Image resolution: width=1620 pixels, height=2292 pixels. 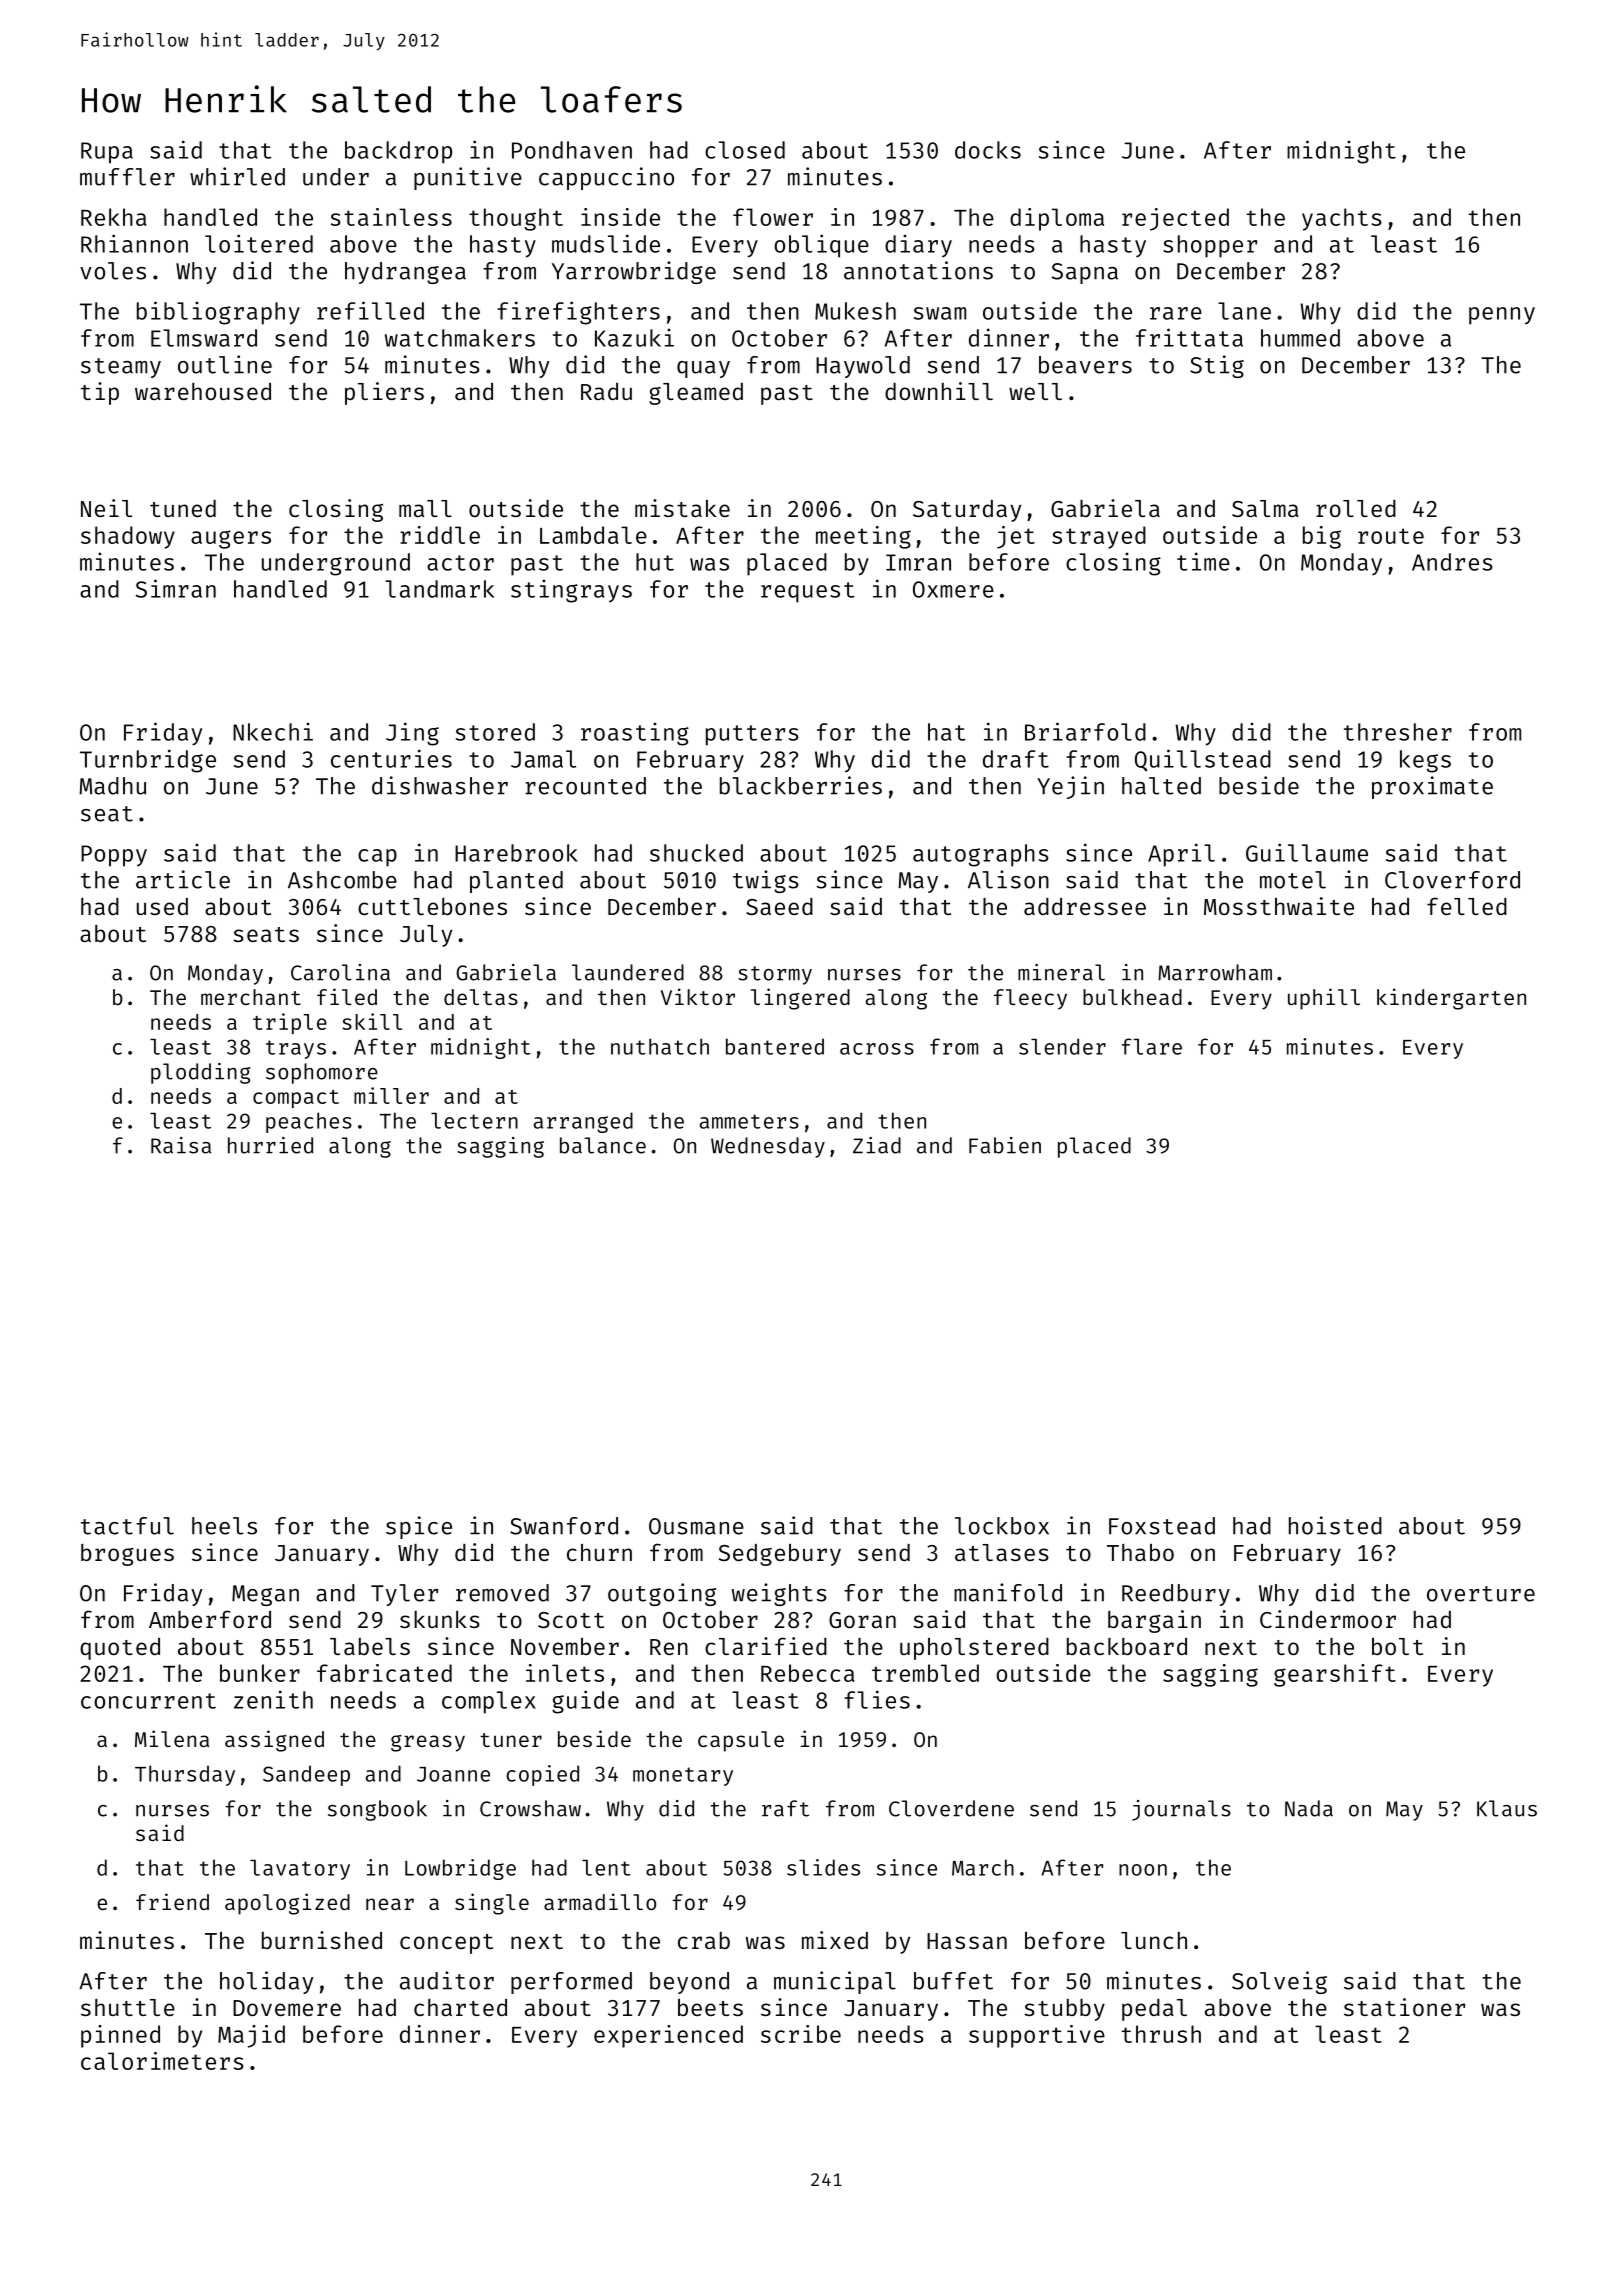 I want to click on Tyler, so click(x=404, y=1595).
